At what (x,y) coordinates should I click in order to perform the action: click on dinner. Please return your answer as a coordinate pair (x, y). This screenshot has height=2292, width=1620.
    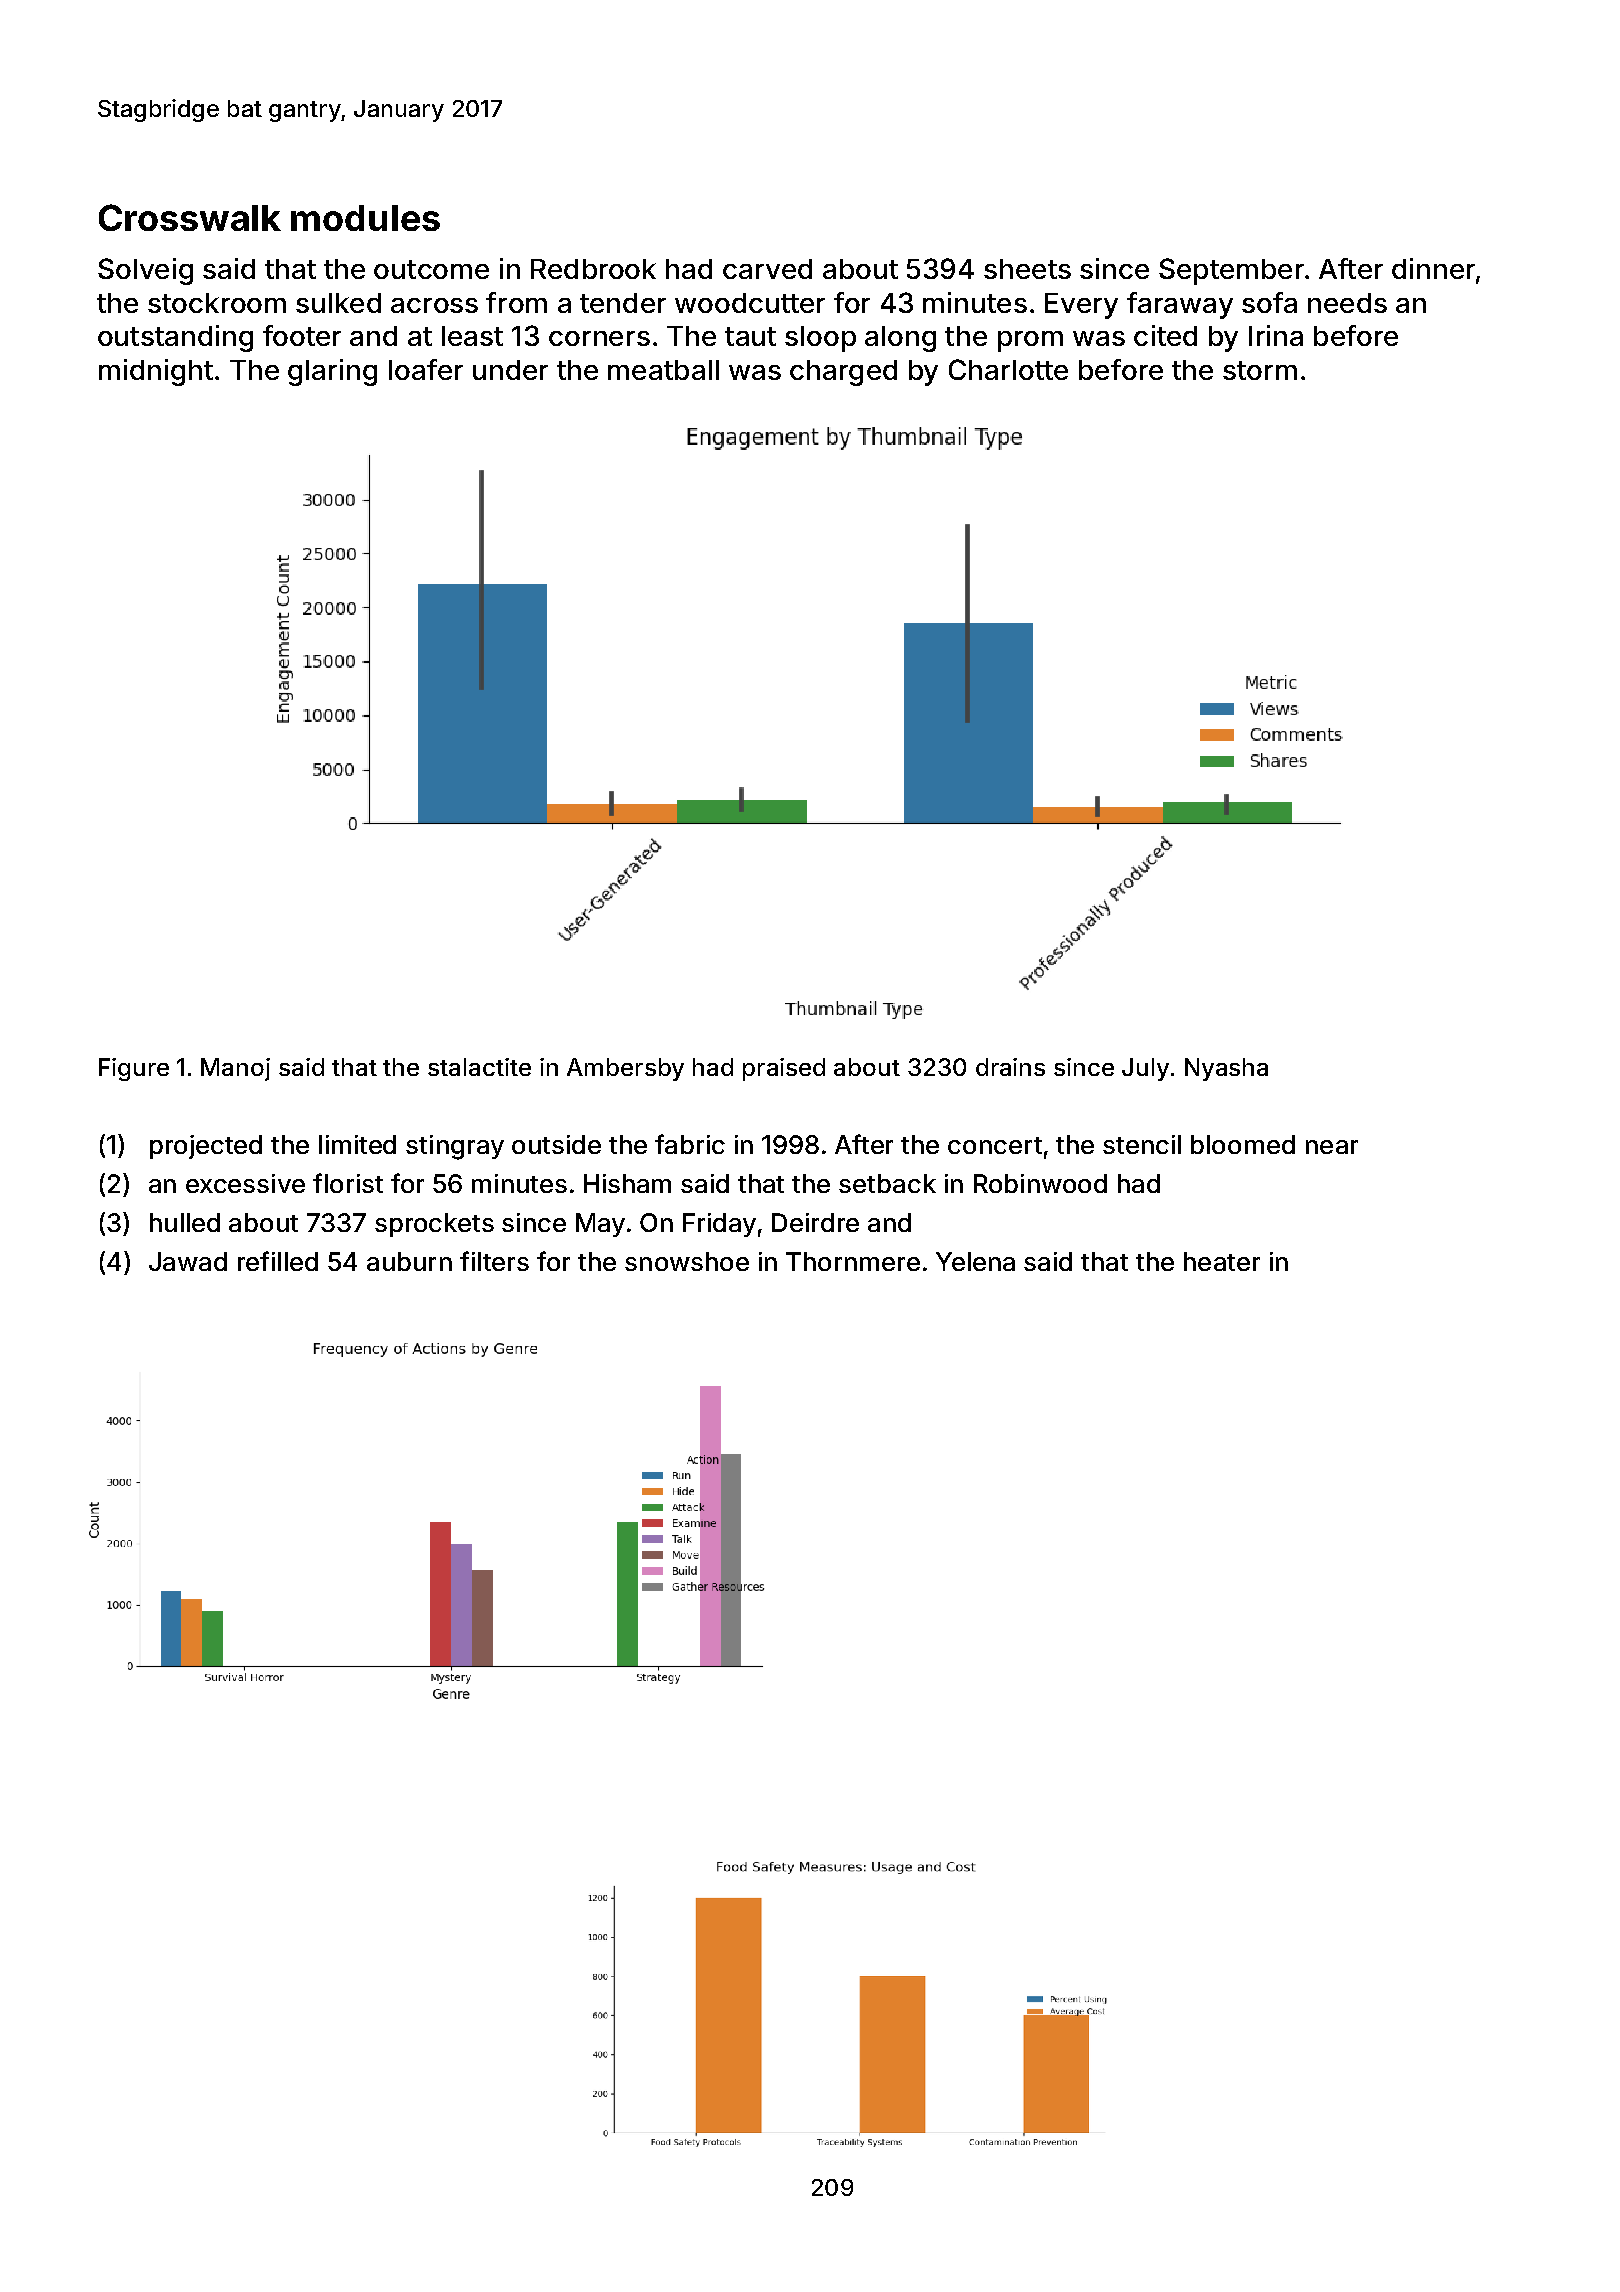
    Looking at the image, I should click on (1433, 268).
